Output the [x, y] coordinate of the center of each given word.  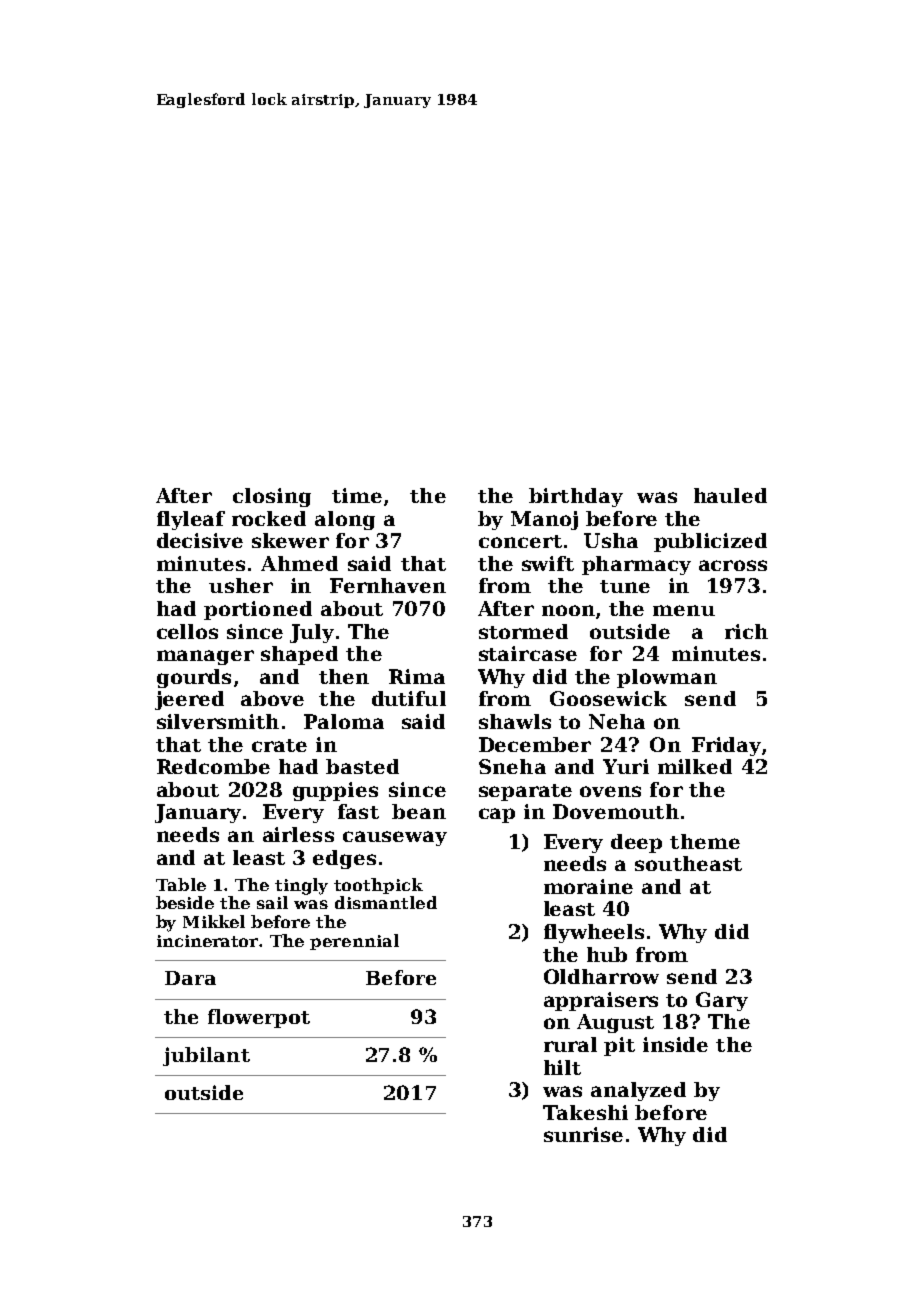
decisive [200, 540]
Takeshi [585, 1112]
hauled [730, 495]
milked [695, 766]
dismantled [386, 902]
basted [362, 766]
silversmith [218, 721]
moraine [588, 886]
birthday [576, 497]
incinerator [208, 941]
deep [636, 843]
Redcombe [213, 766]
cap [497, 815]
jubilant [206, 1056]
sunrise [583, 1134]
